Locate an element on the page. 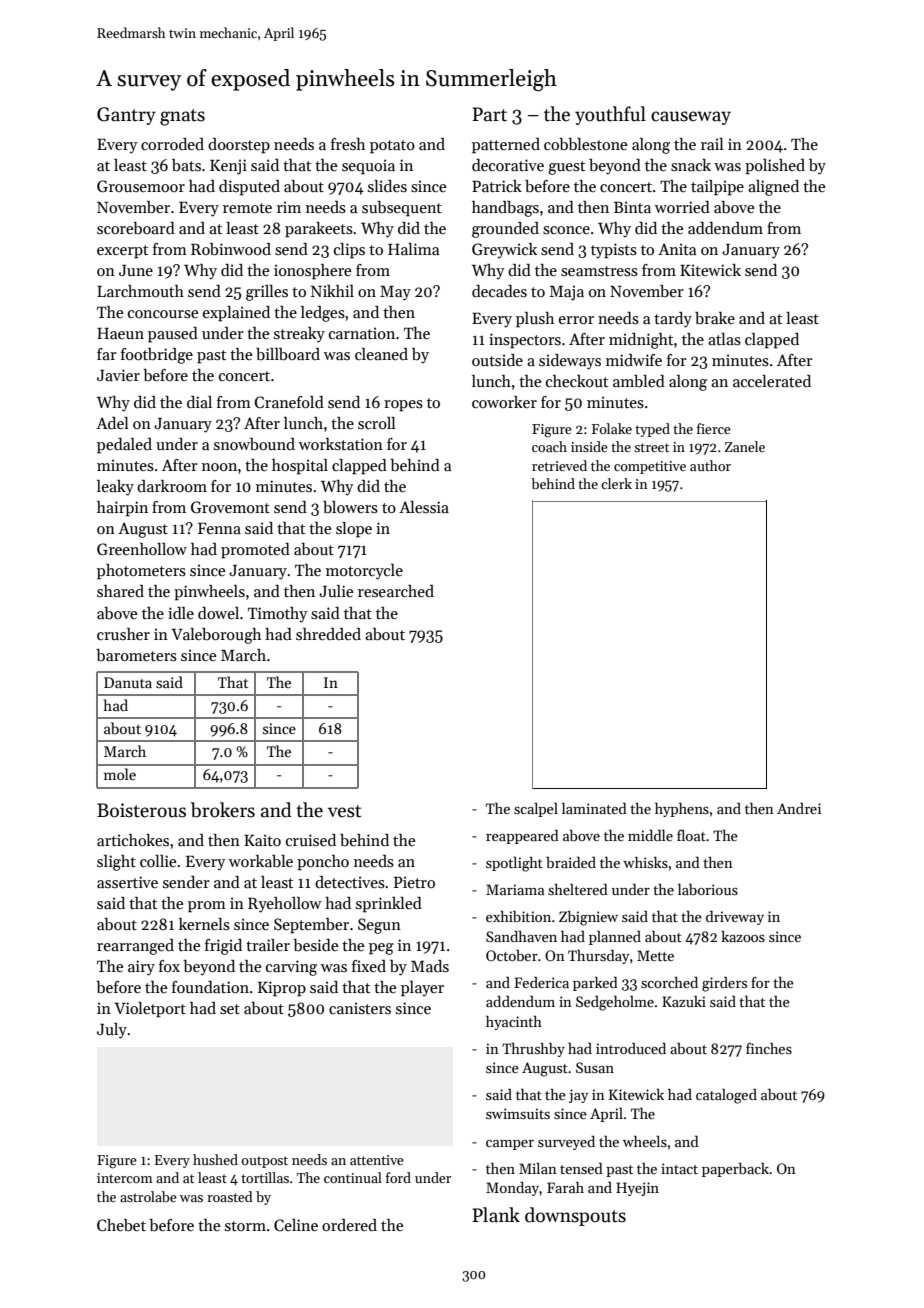 The width and height of the document is (924, 1308). author is located at coordinates (710, 465).
